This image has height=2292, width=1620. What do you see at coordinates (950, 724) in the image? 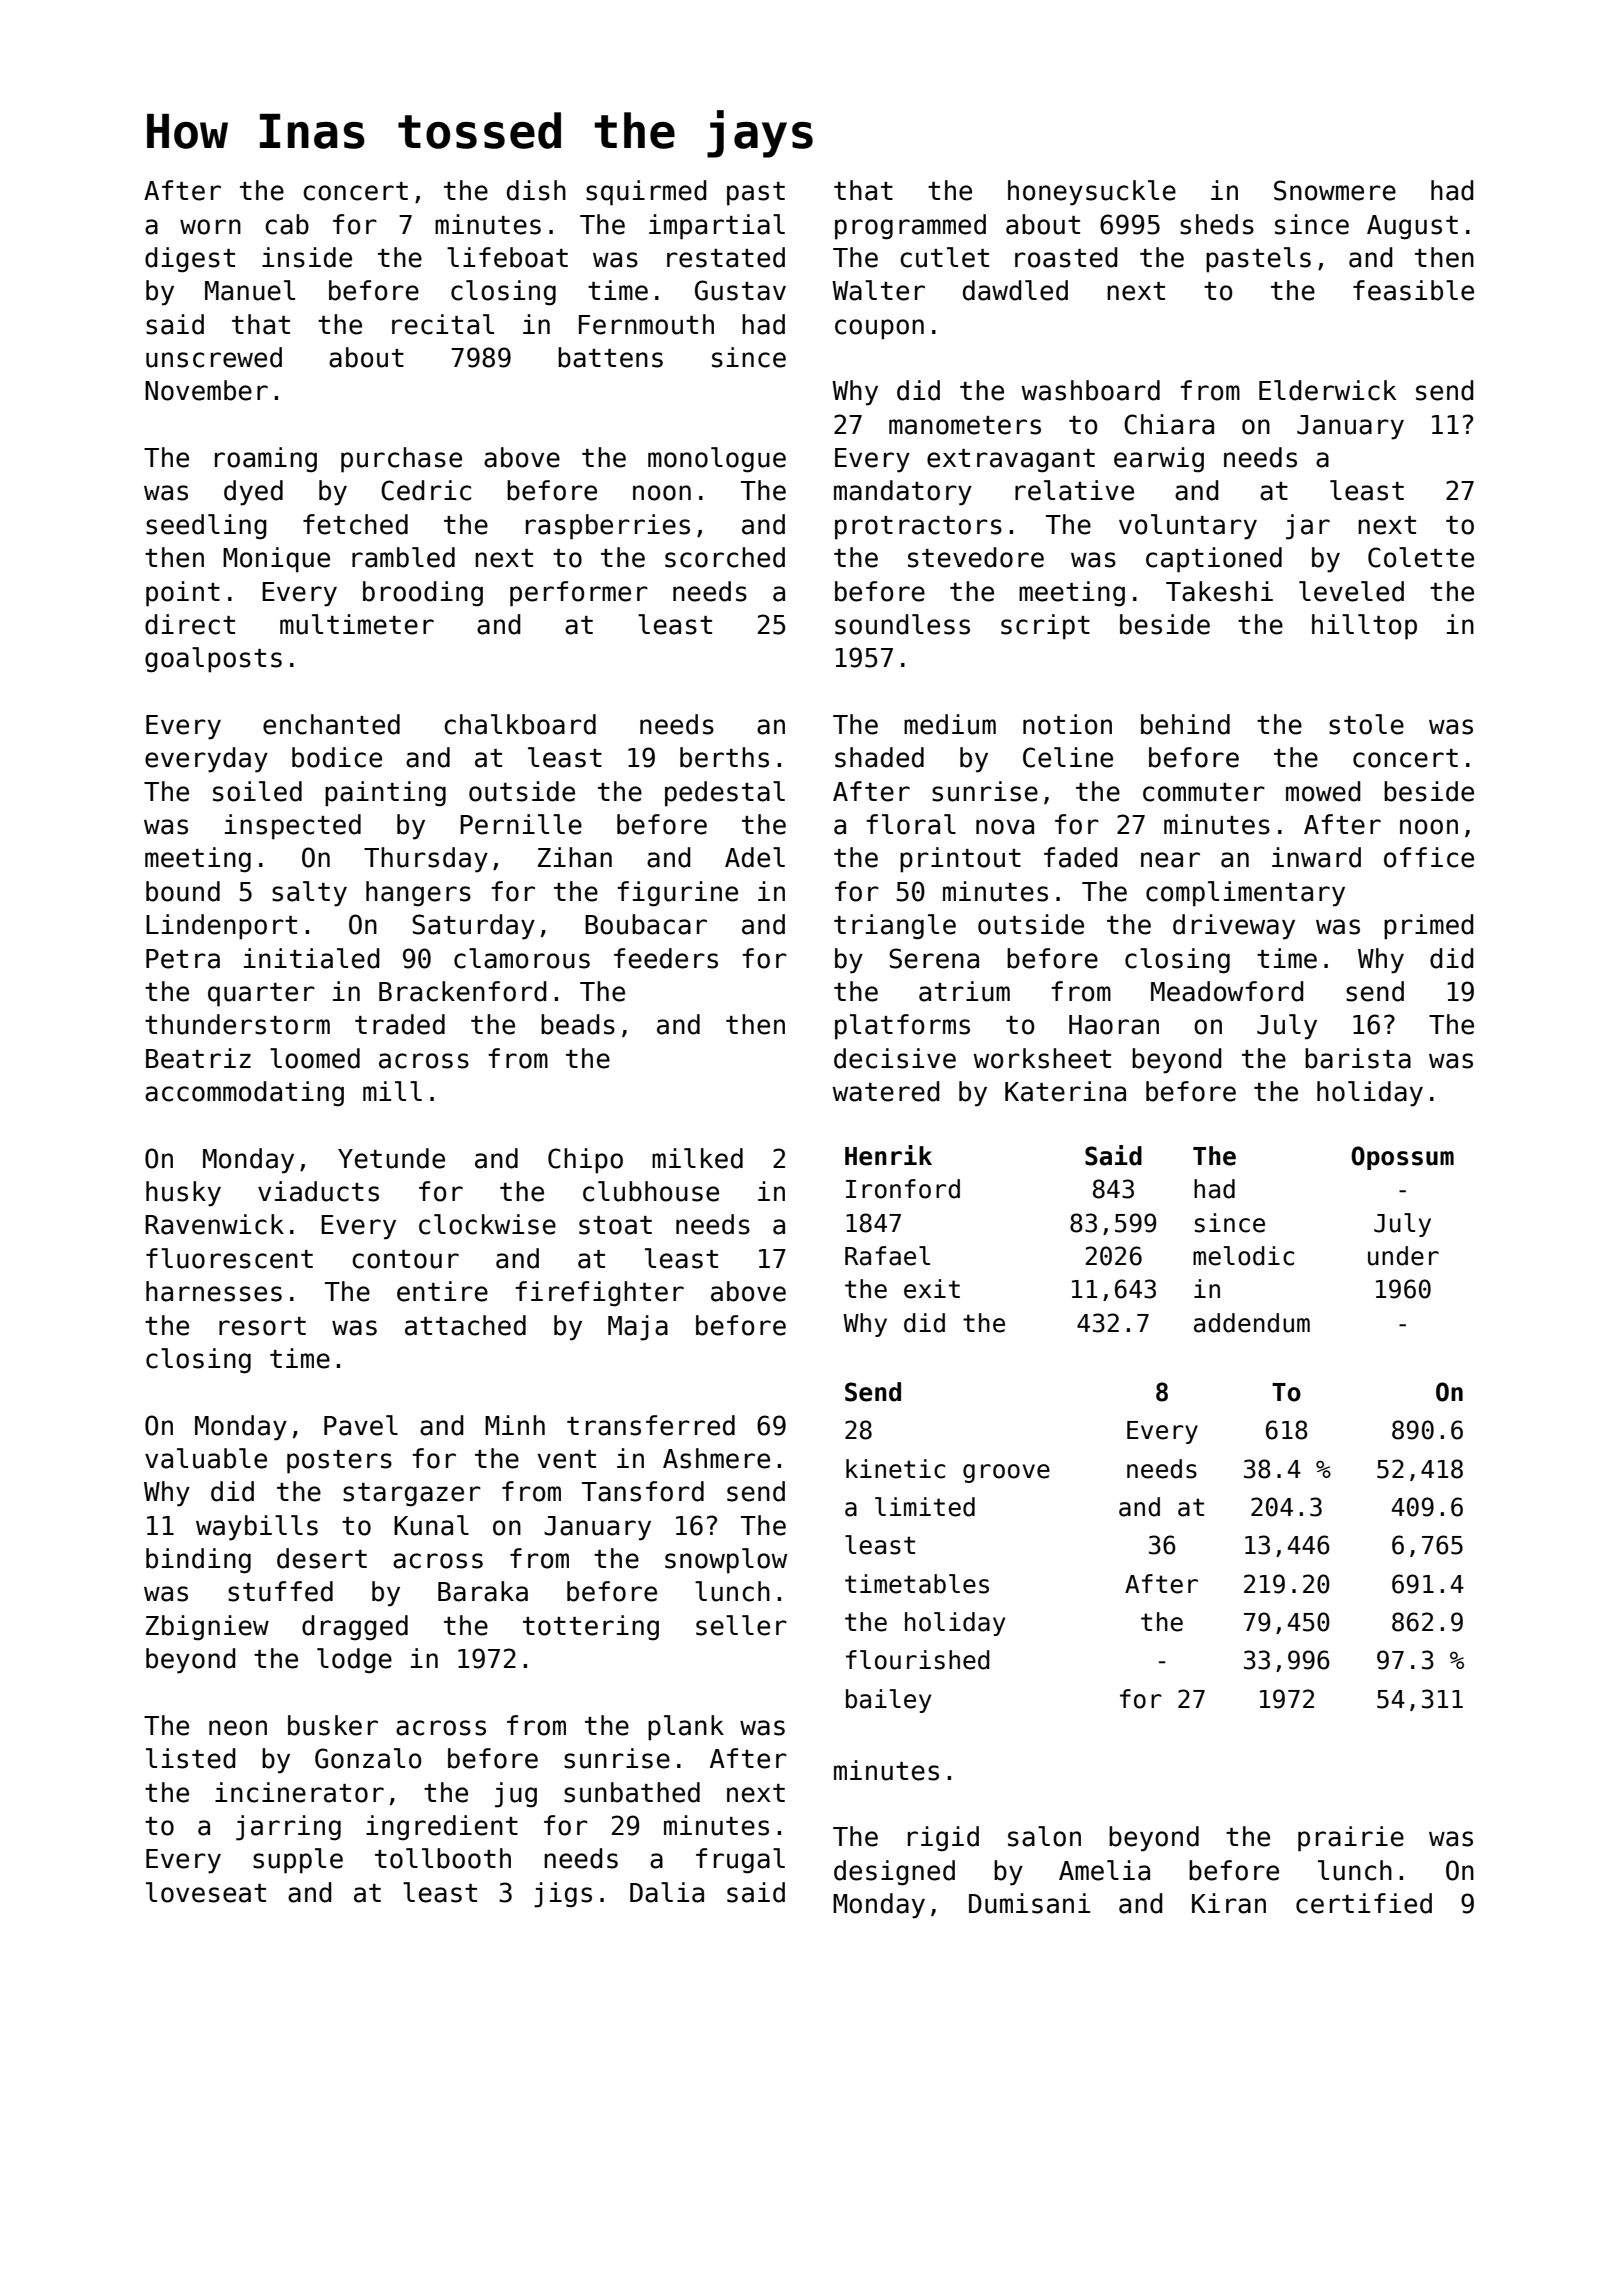
I see `medium` at bounding box center [950, 724].
